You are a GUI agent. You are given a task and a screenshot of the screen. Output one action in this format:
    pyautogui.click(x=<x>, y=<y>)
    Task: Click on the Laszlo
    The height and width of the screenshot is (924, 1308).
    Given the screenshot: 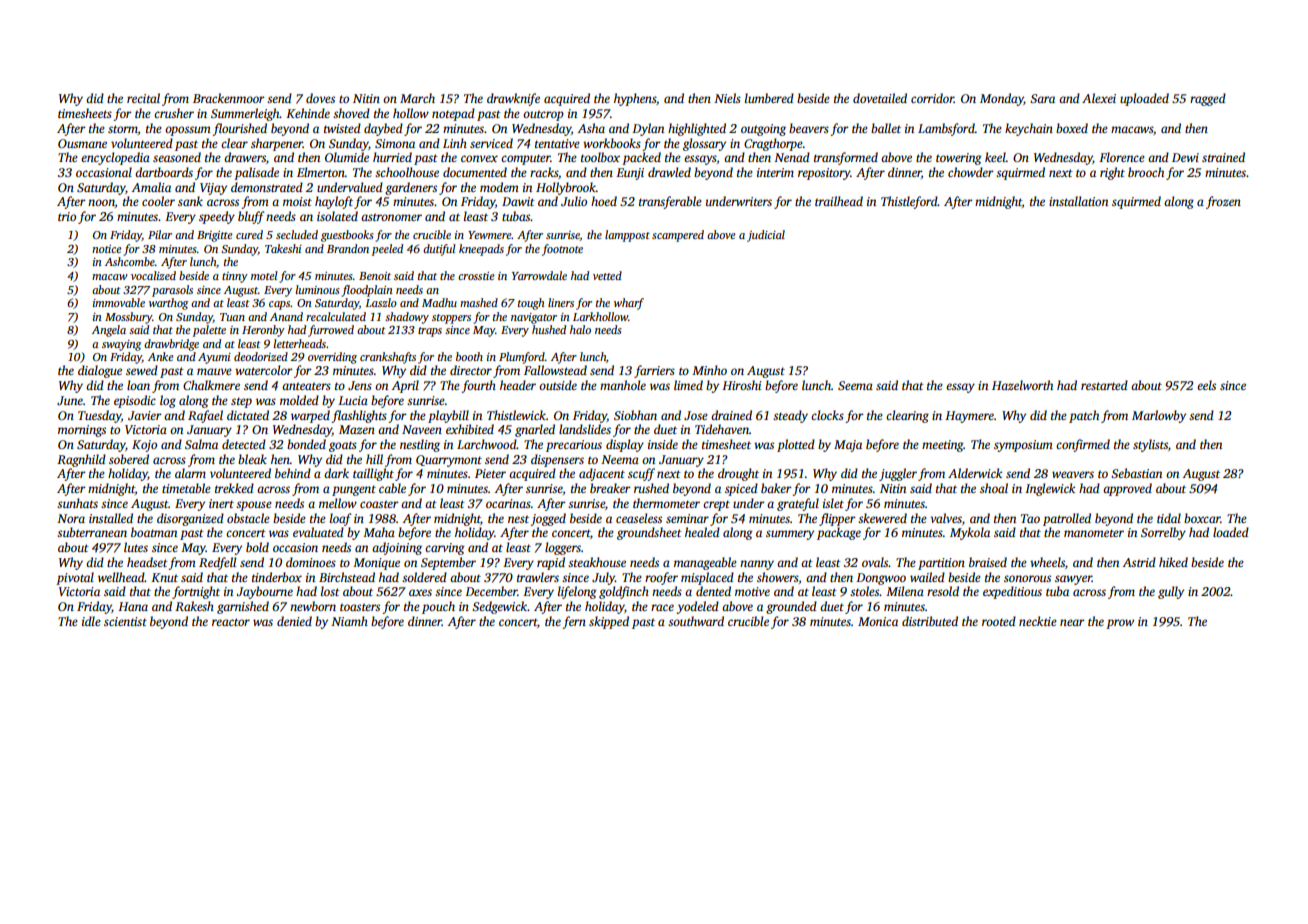 What is the action you would take?
    pyautogui.click(x=381, y=302)
